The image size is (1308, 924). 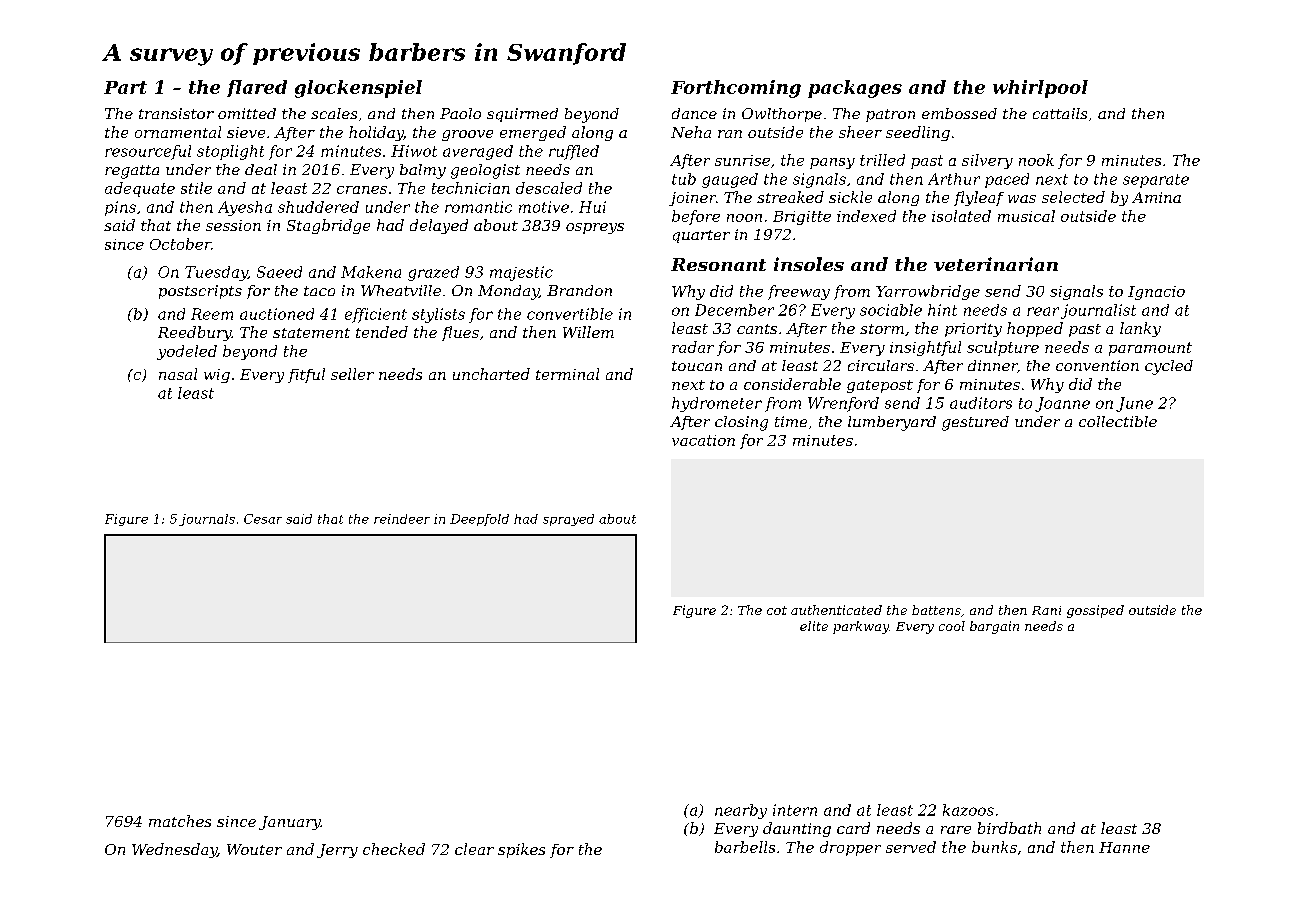 I want to click on emerged, so click(x=533, y=133).
